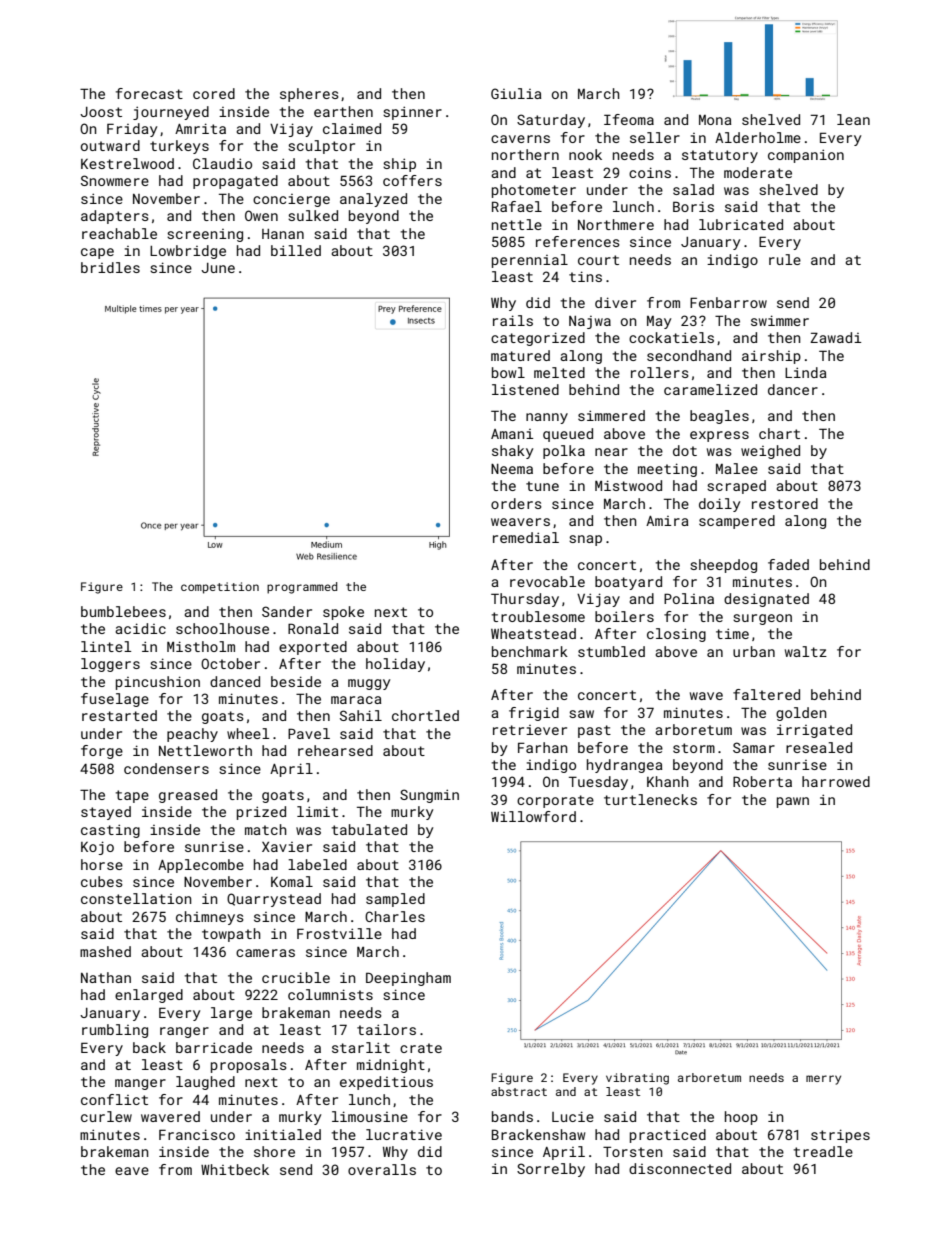 The width and height of the image is (952, 1233). Describe the element at coordinates (274, 900) in the image. I see `Quarrystead` at that location.
